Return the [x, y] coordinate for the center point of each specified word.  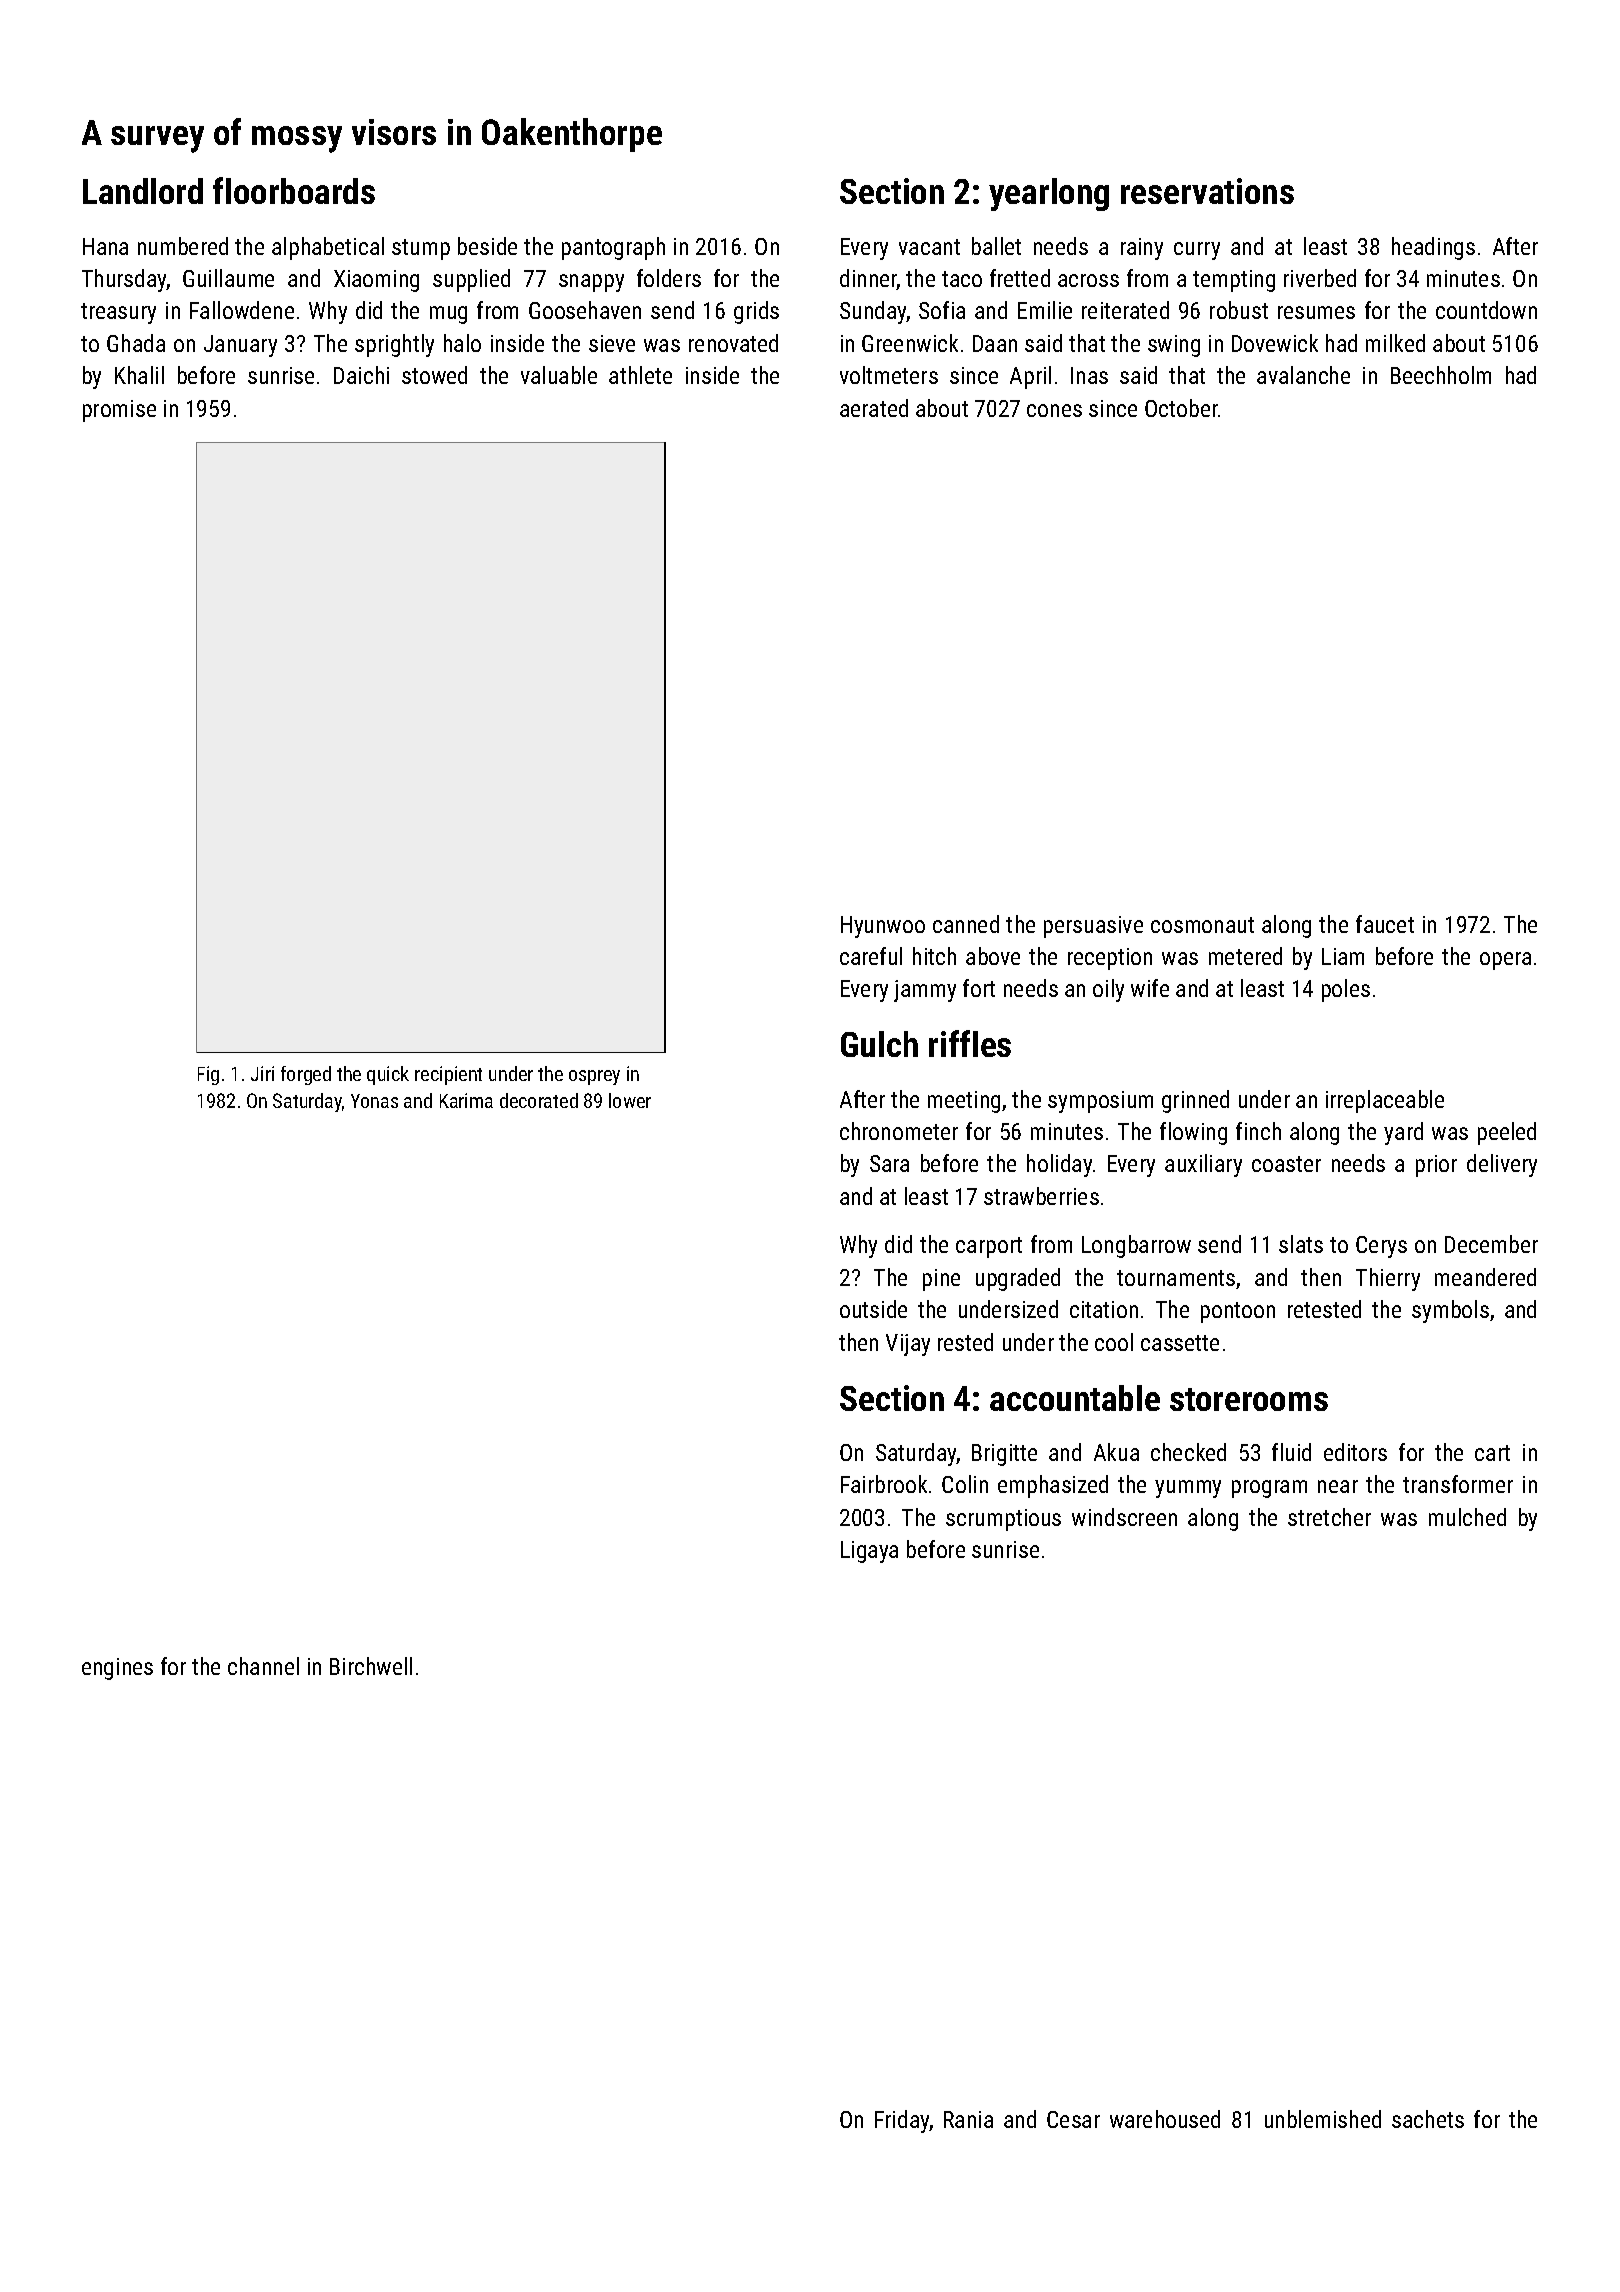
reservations [1207, 191]
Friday [902, 2121]
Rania [968, 2119]
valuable [559, 375]
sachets [1428, 2119]
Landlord [143, 191]
